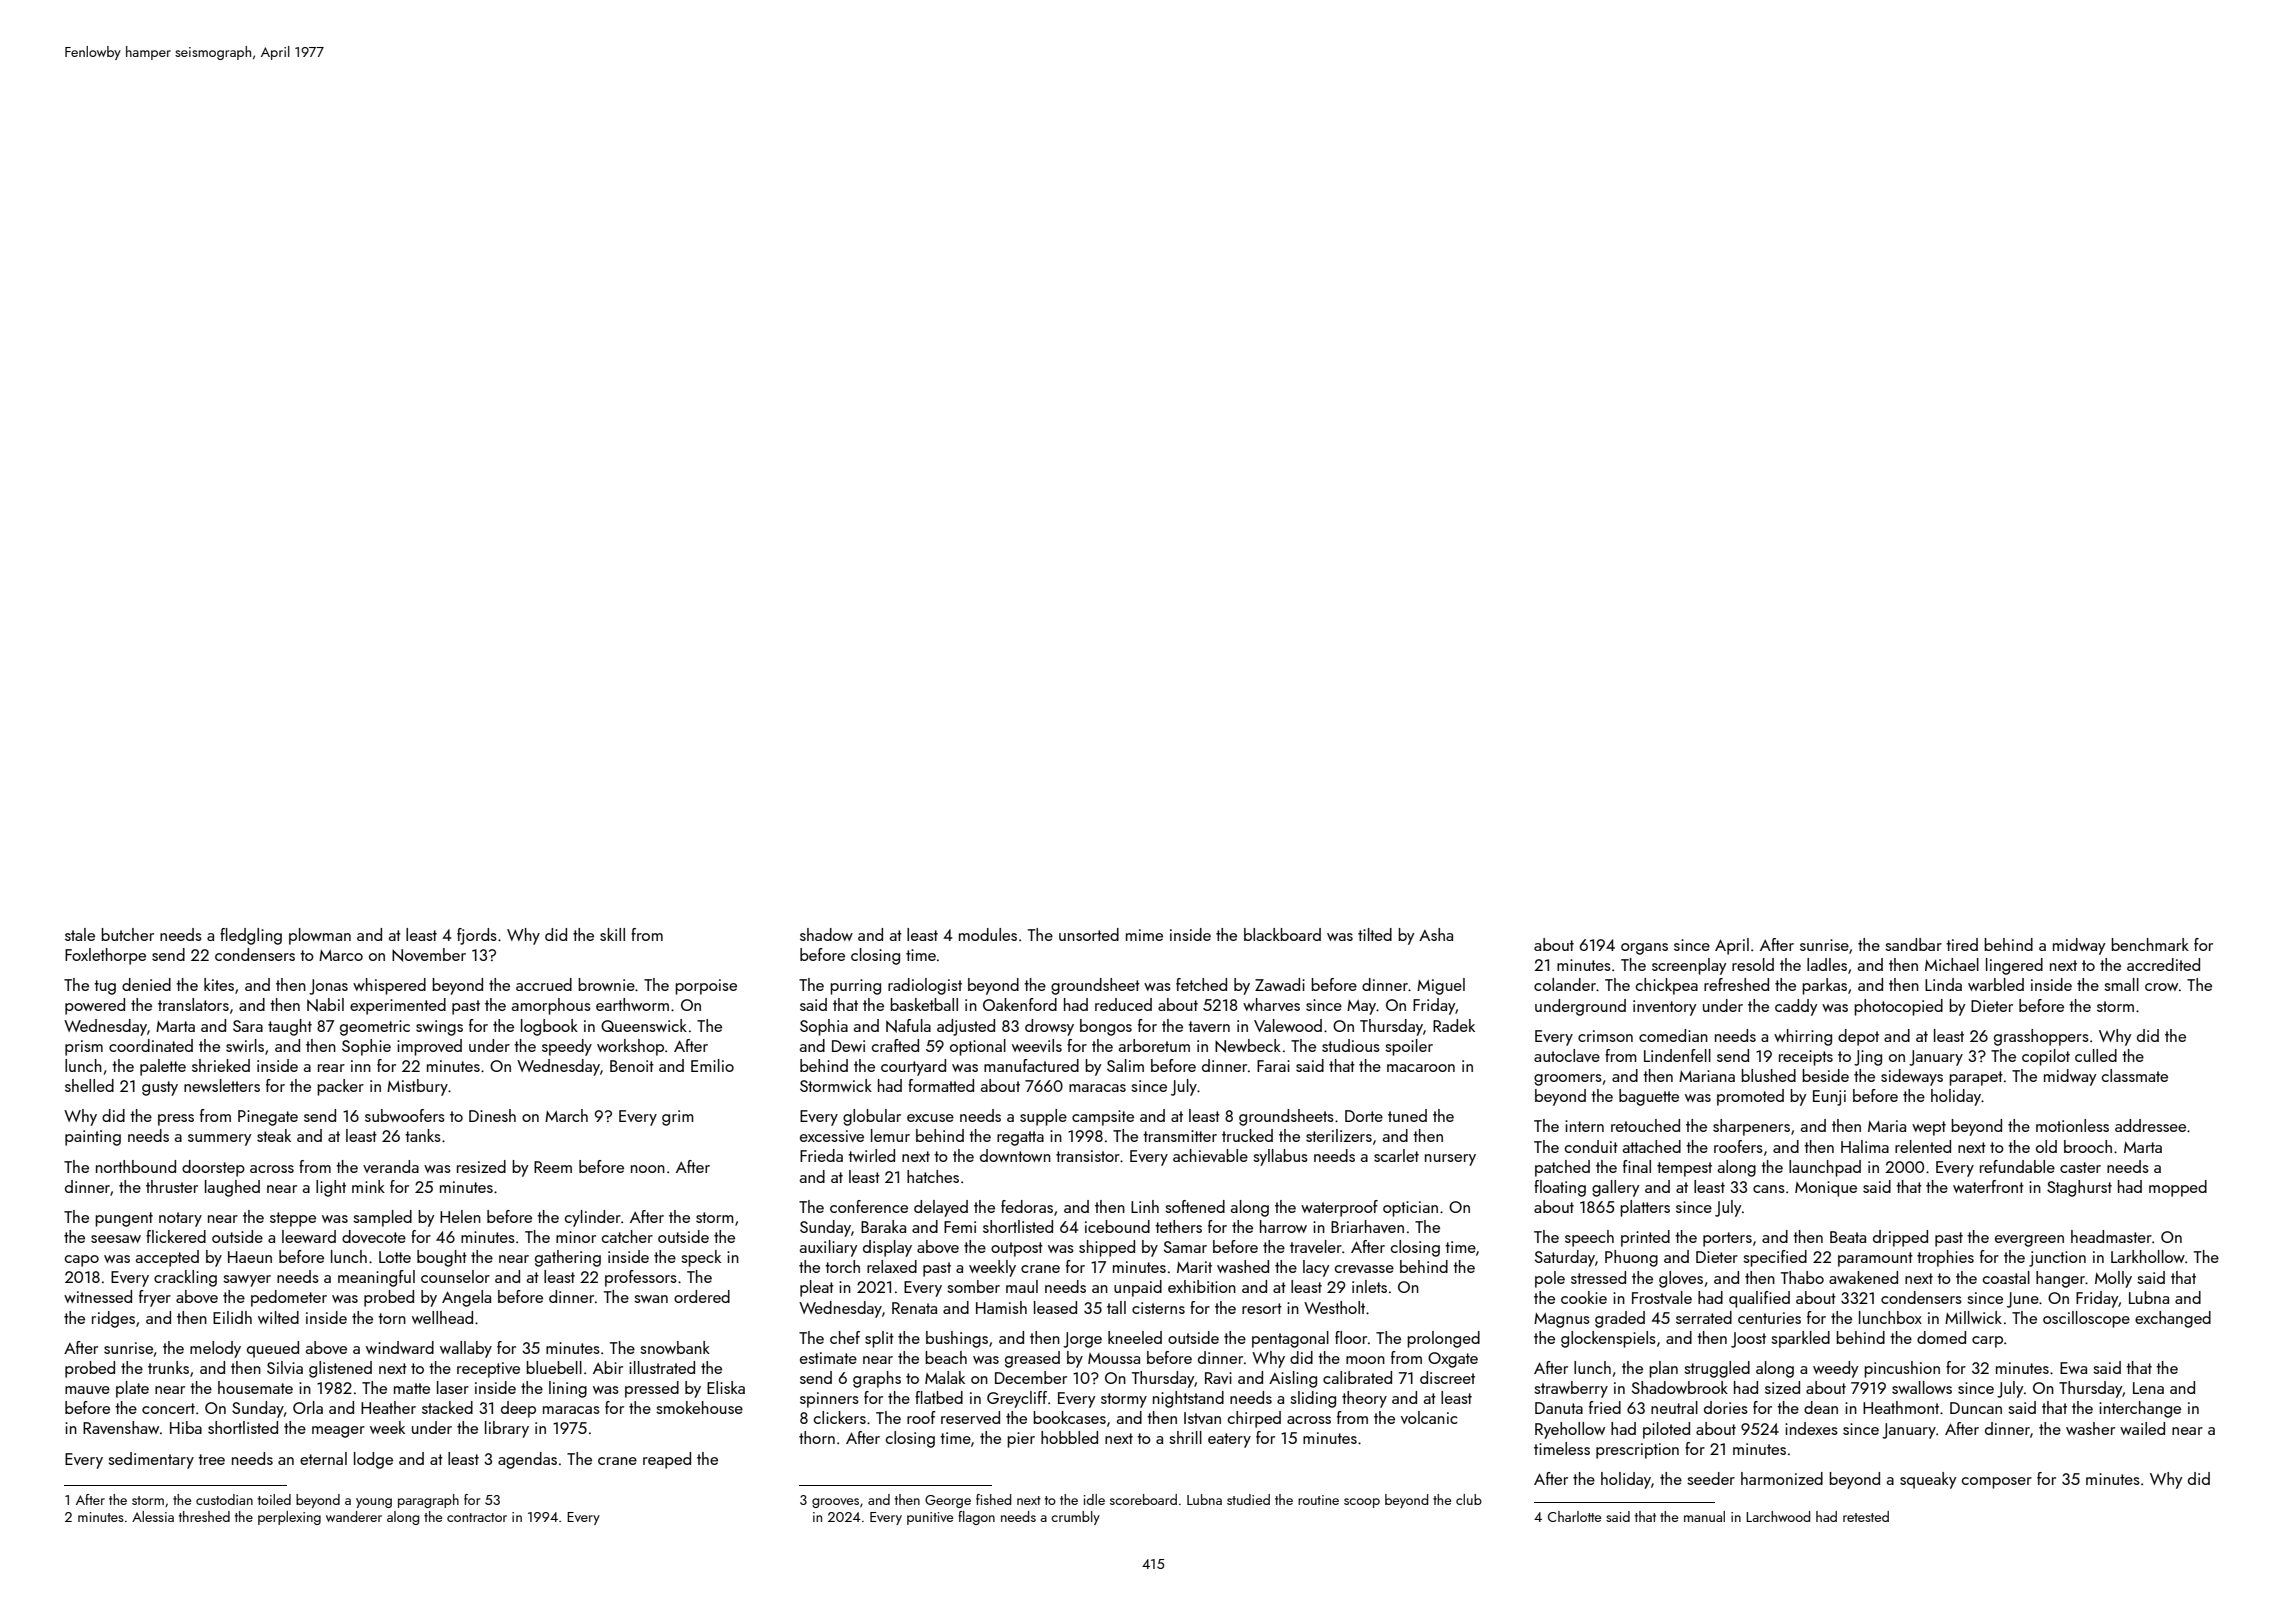 This page has height=1615, width=2284. Describe the element at coordinates (930, 1118) in the page. I see `excuse` at that location.
